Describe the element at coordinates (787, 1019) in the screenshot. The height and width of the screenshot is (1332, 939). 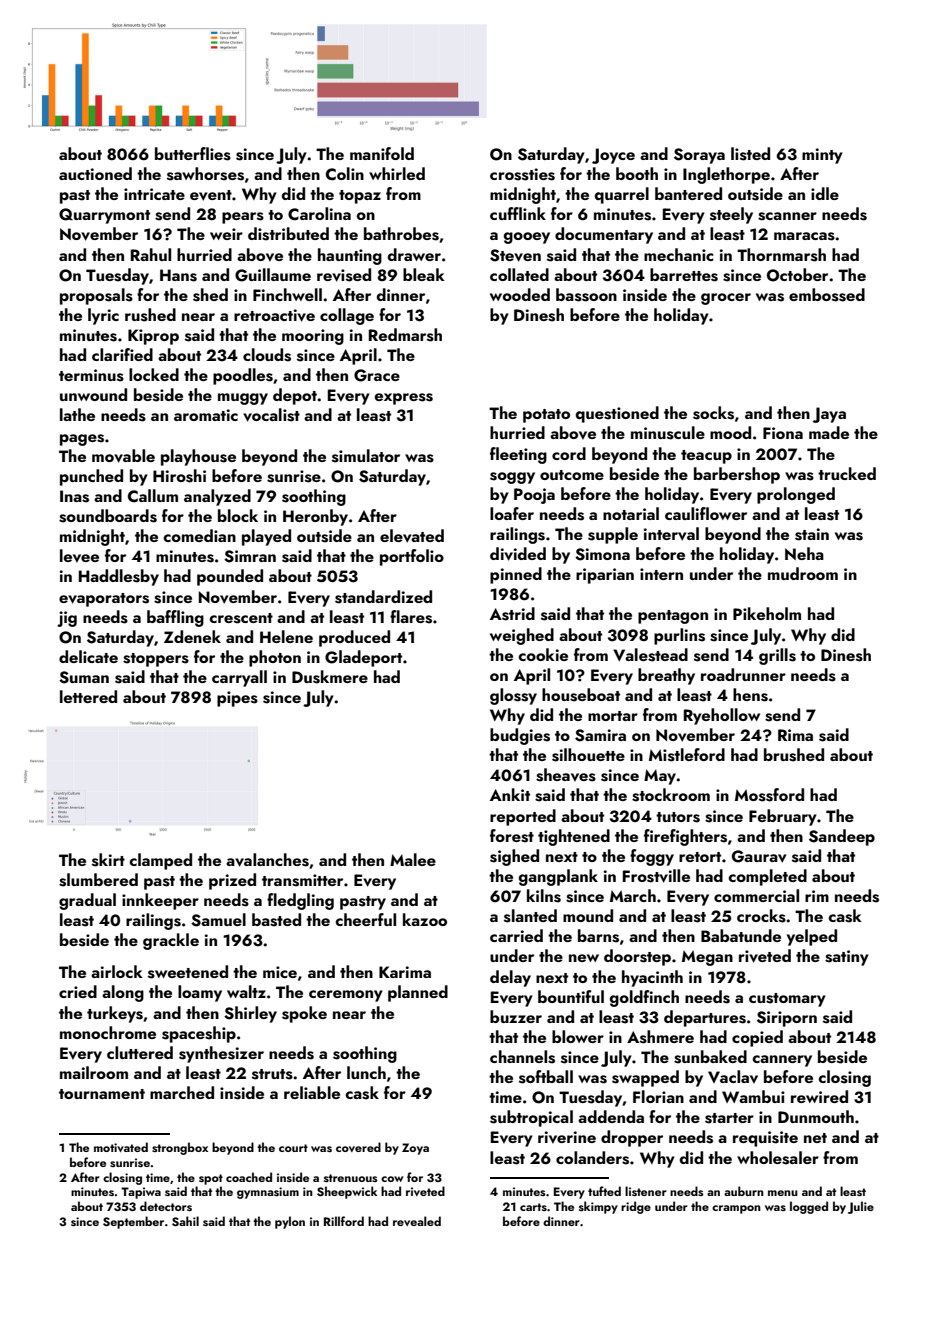
I see `Siriporn` at that location.
